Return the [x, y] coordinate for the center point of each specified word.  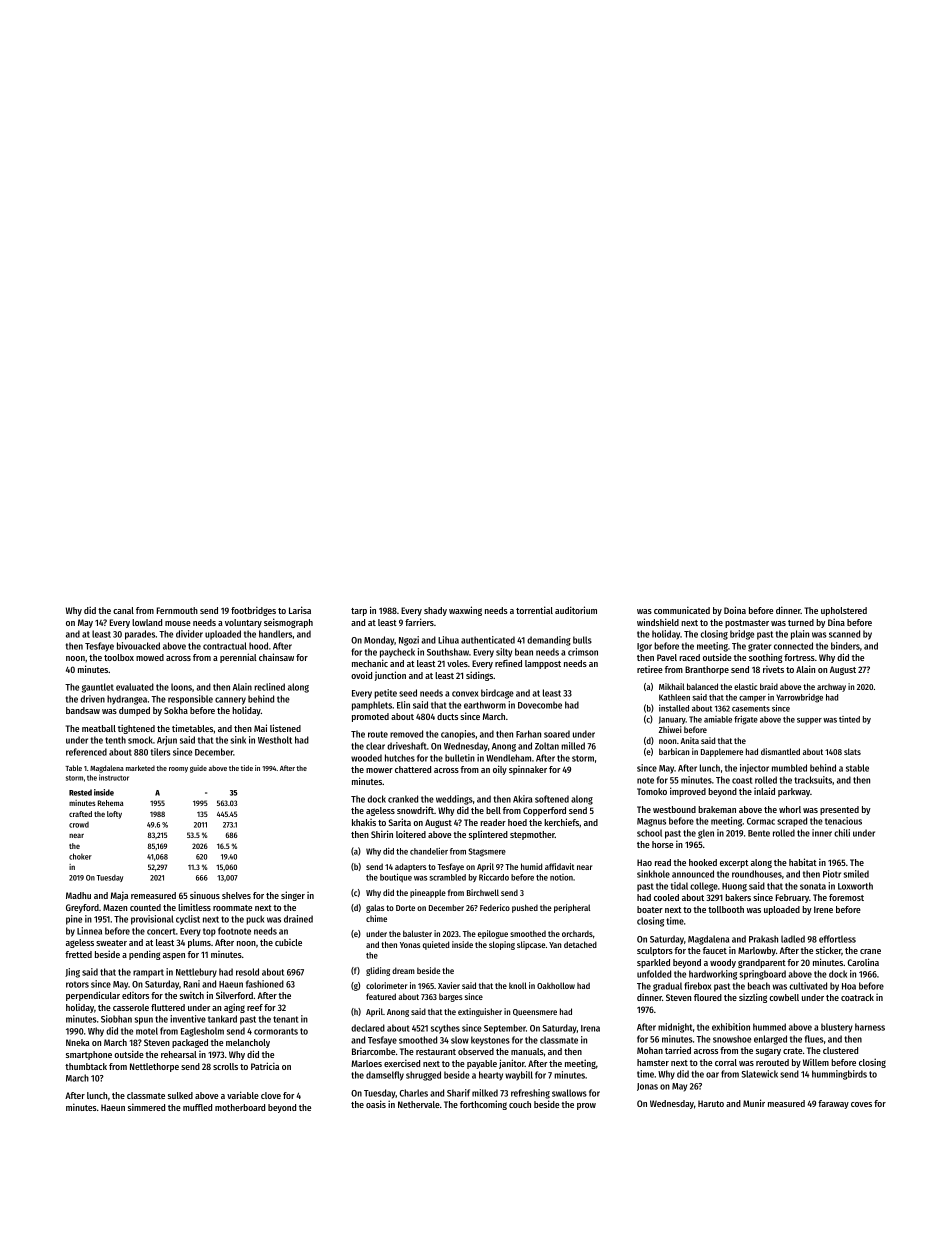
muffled [197, 1107]
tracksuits [813, 780]
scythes [445, 1029]
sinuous [205, 895]
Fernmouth [177, 610]
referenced [86, 752]
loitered [411, 834]
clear [375, 746]
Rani [192, 984]
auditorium [576, 610]
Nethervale [419, 1104]
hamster [653, 1062]
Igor [644, 647]
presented [839, 810]
